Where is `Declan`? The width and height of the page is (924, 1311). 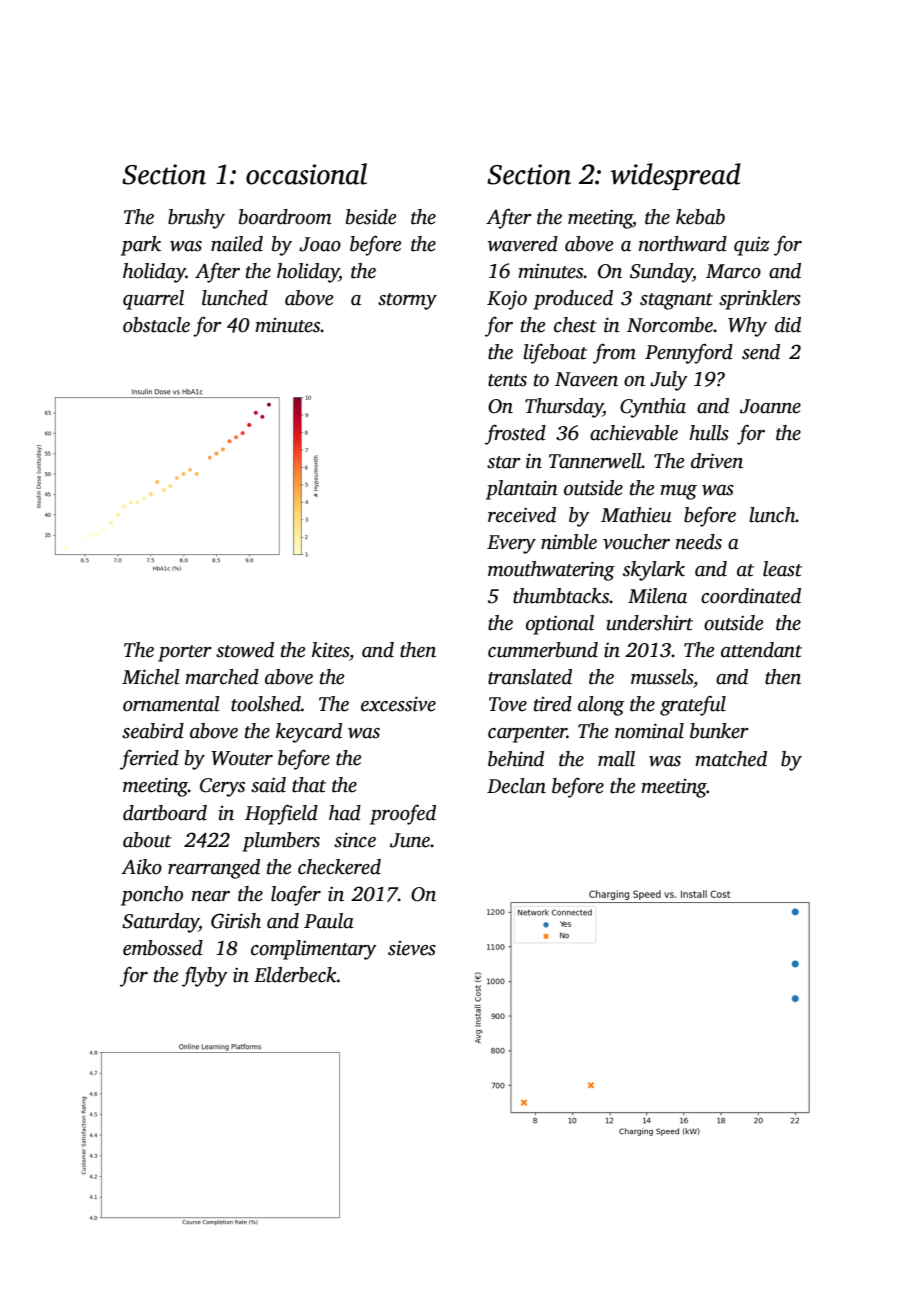
Declan is located at coordinates (516, 786).
